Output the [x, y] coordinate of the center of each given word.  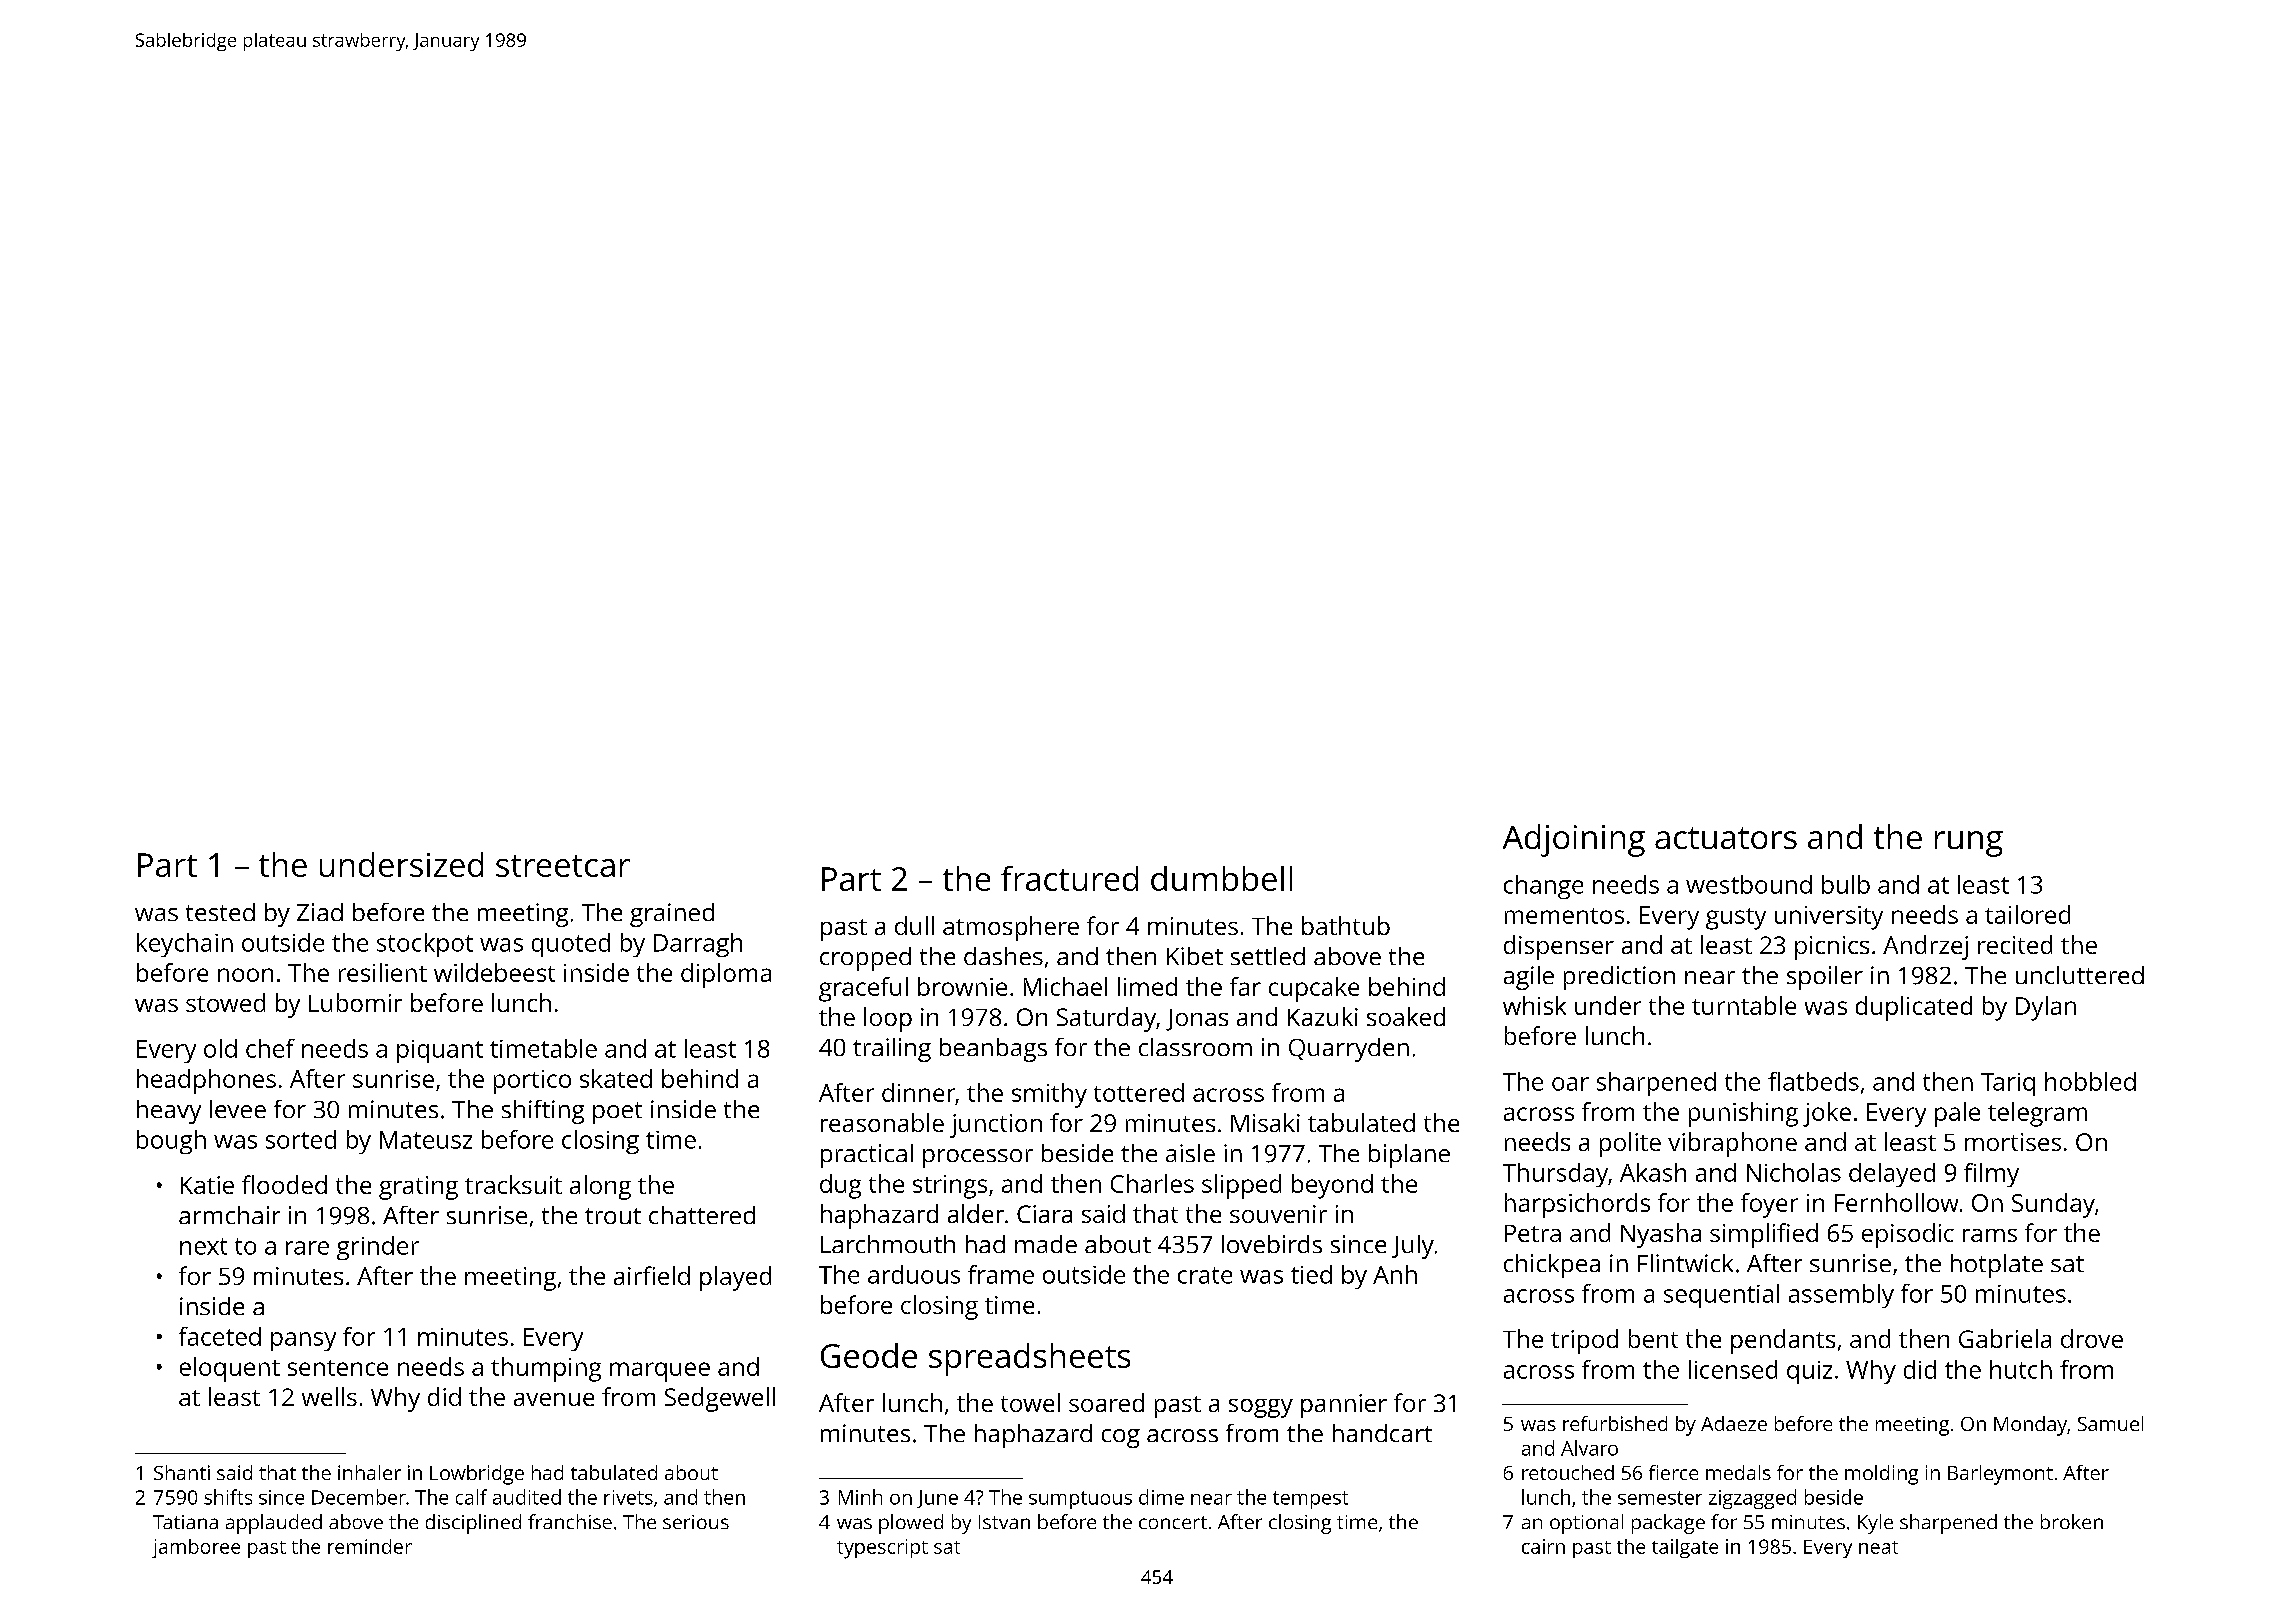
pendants [1783, 1341]
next [203, 1246]
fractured [1069, 878]
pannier [1344, 1406]
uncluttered [2080, 975]
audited [527, 1497]
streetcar [563, 866]
